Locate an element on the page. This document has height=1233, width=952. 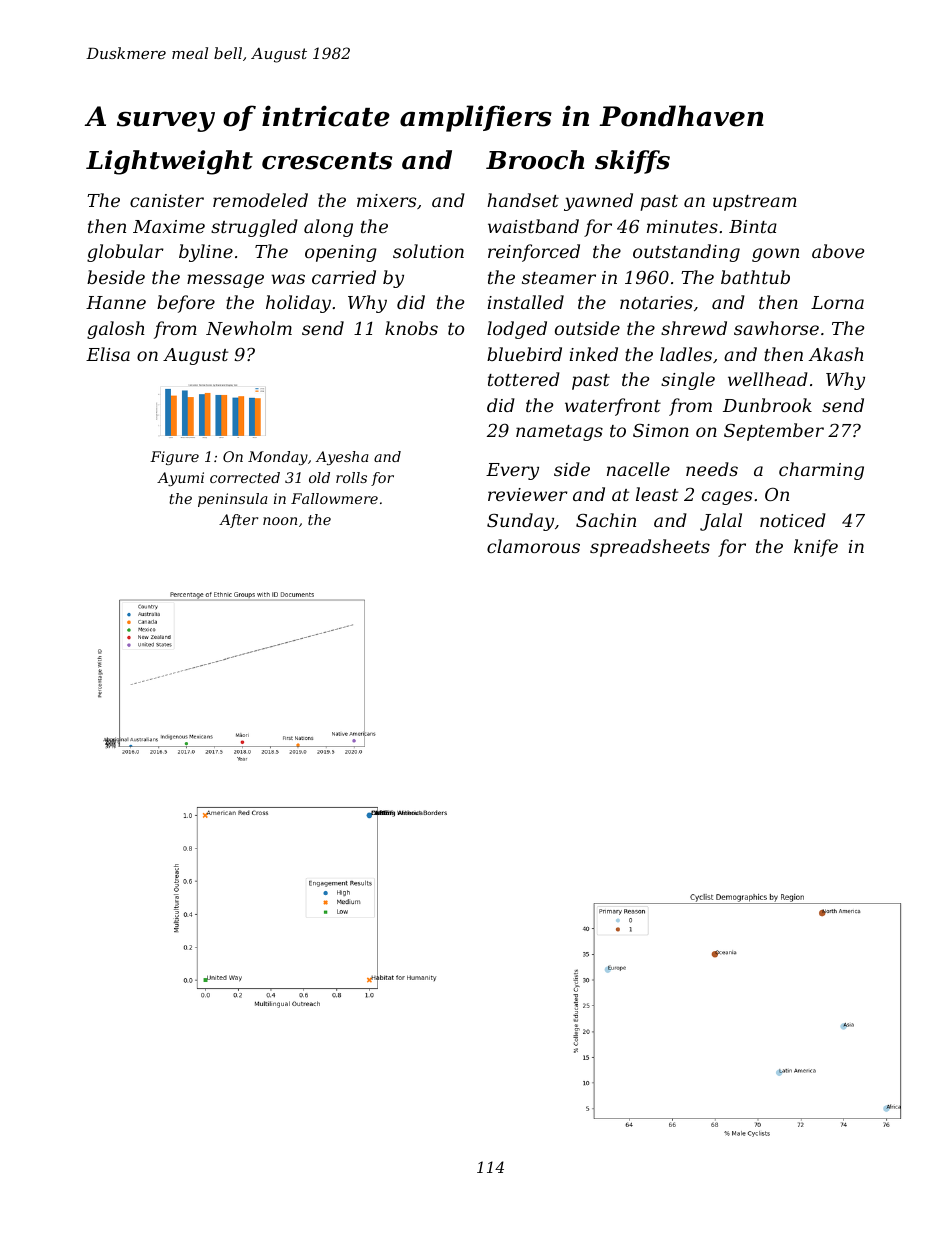
single is located at coordinates (688, 381).
